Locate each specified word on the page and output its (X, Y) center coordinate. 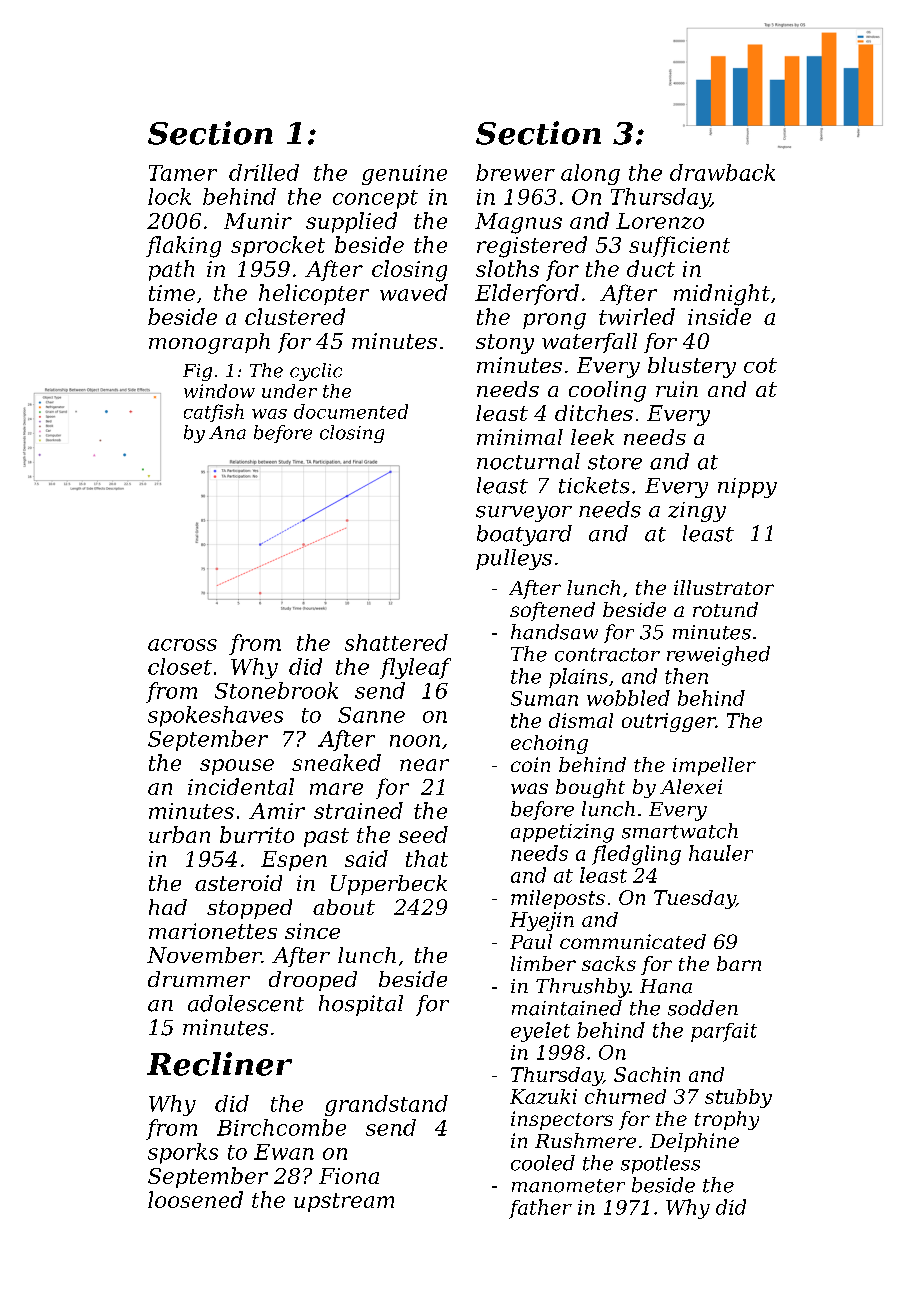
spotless (660, 1164)
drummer (199, 979)
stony (505, 344)
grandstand (386, 1105)
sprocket (278, 246)
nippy (747, 488)
